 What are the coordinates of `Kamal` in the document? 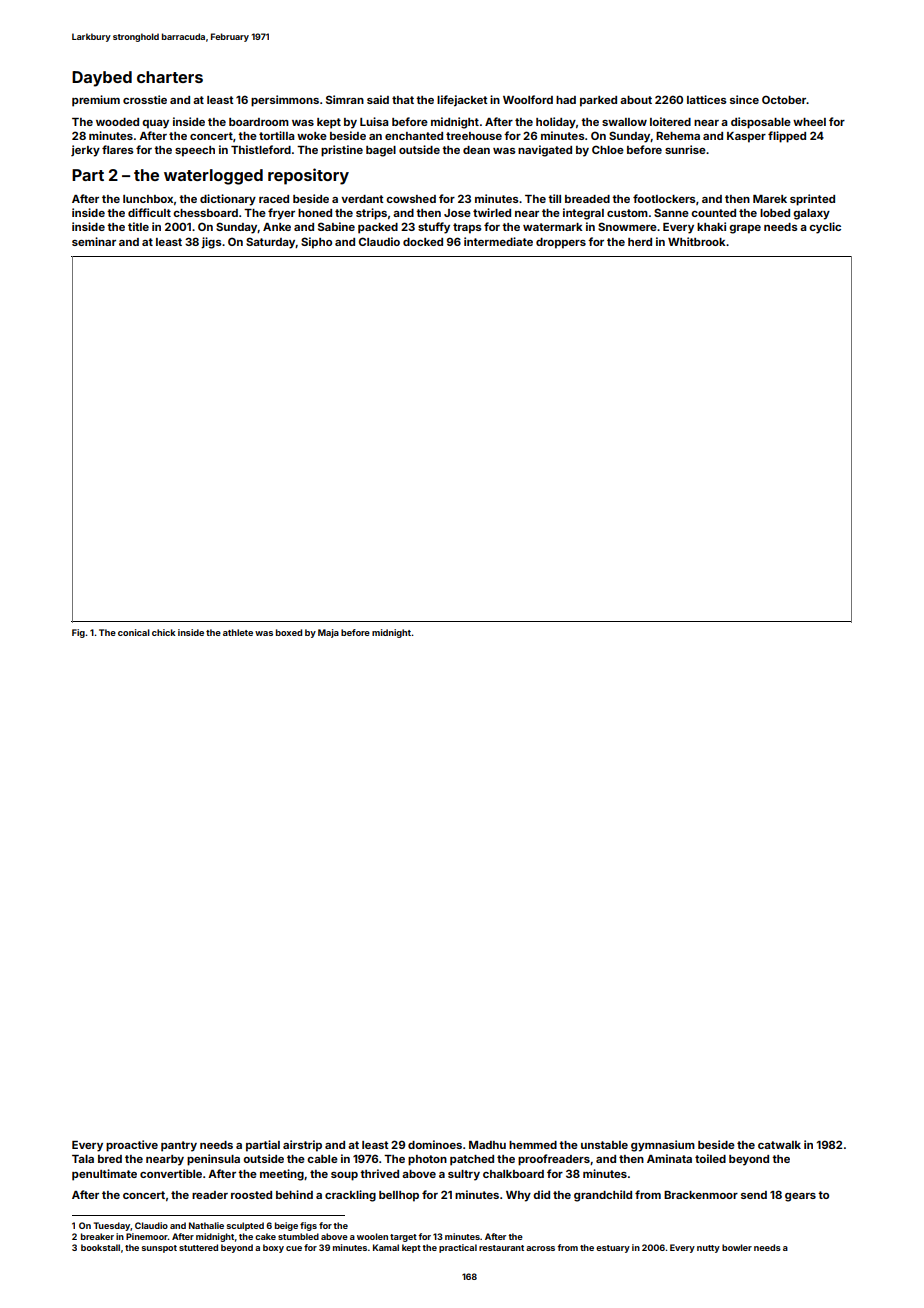 It's located at (386, 1247).
